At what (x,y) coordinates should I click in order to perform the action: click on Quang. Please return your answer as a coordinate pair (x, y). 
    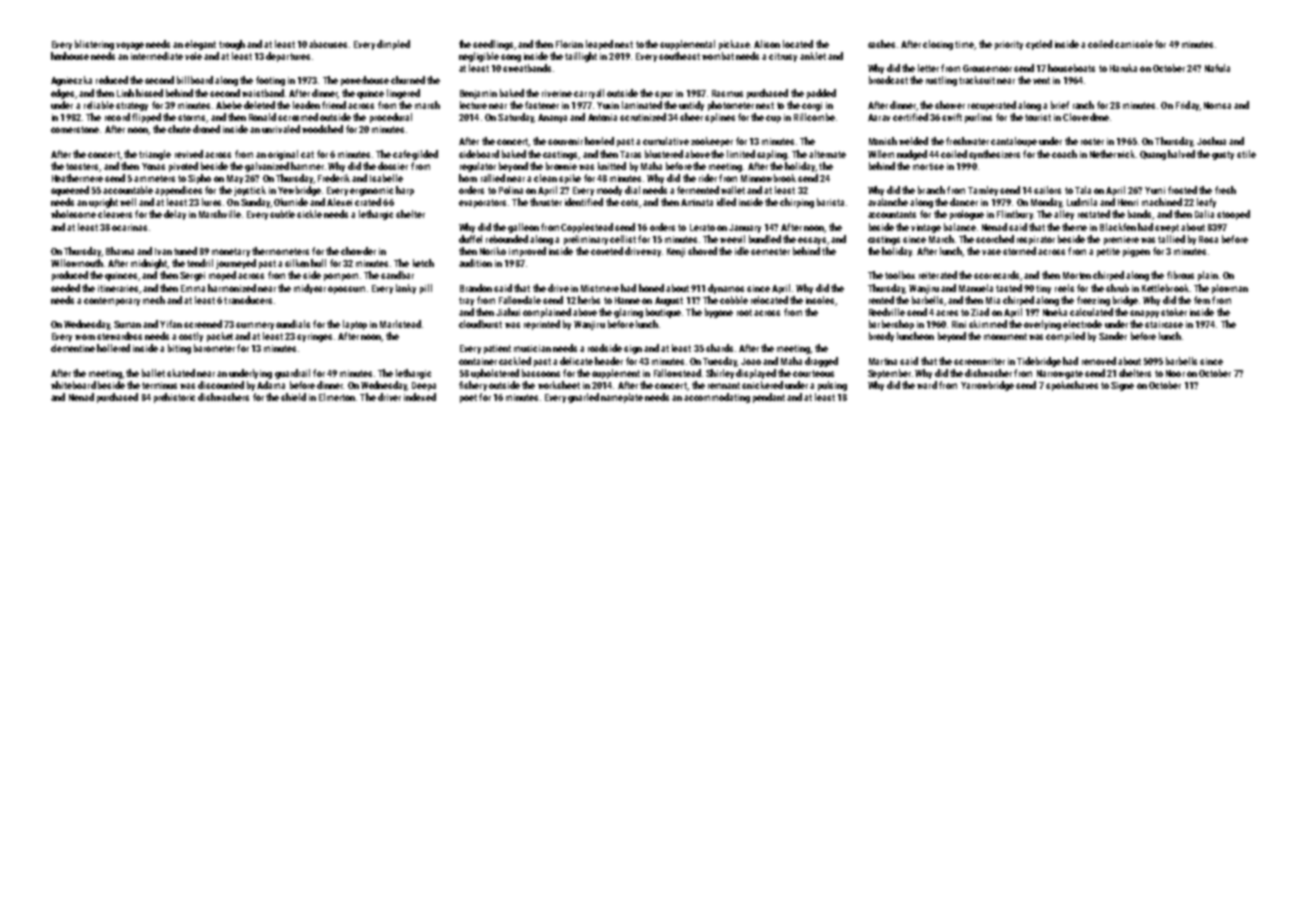
    Looking at the image, I should click on (1153, 155).
